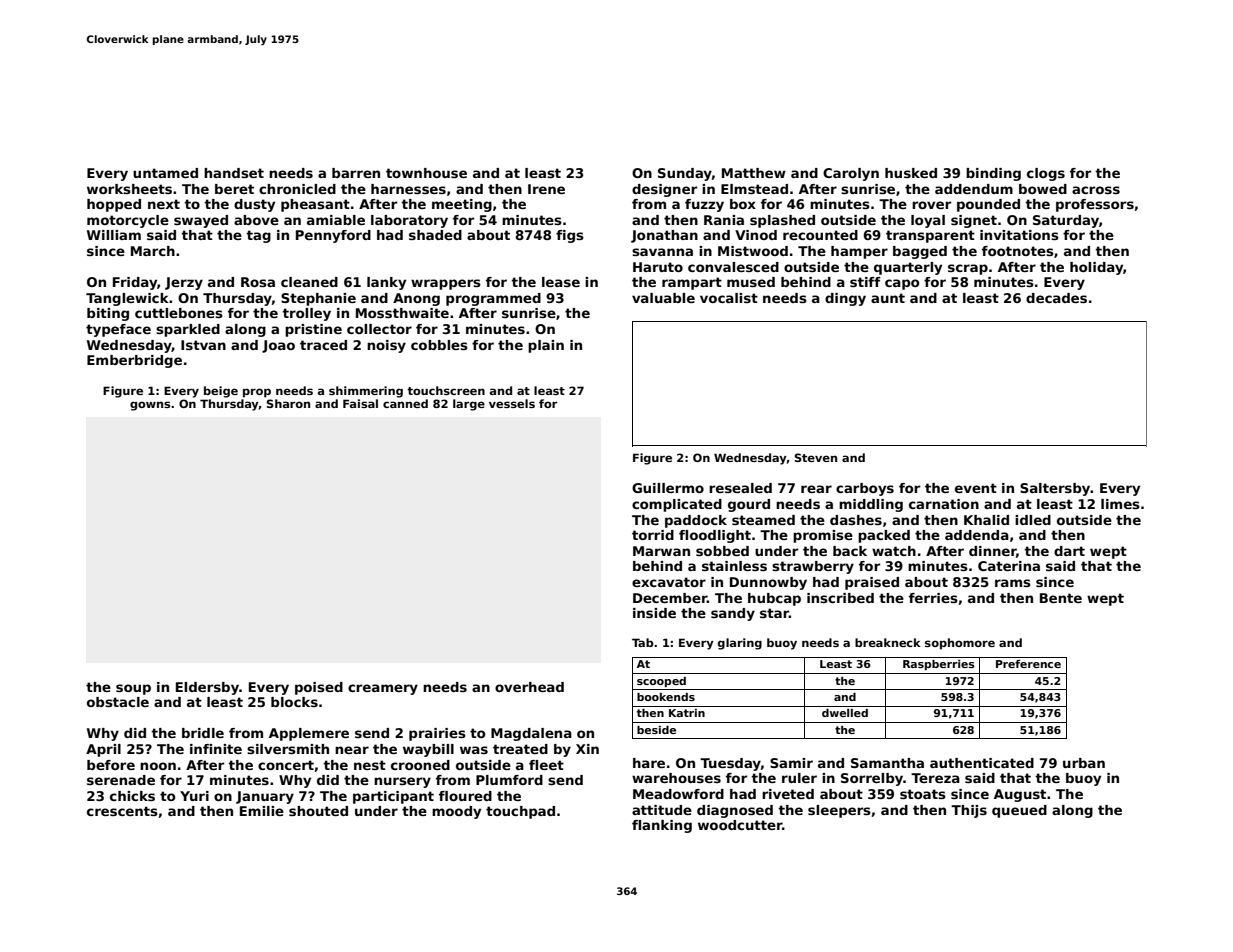  I want to click on decades, so click(1056, 298).
